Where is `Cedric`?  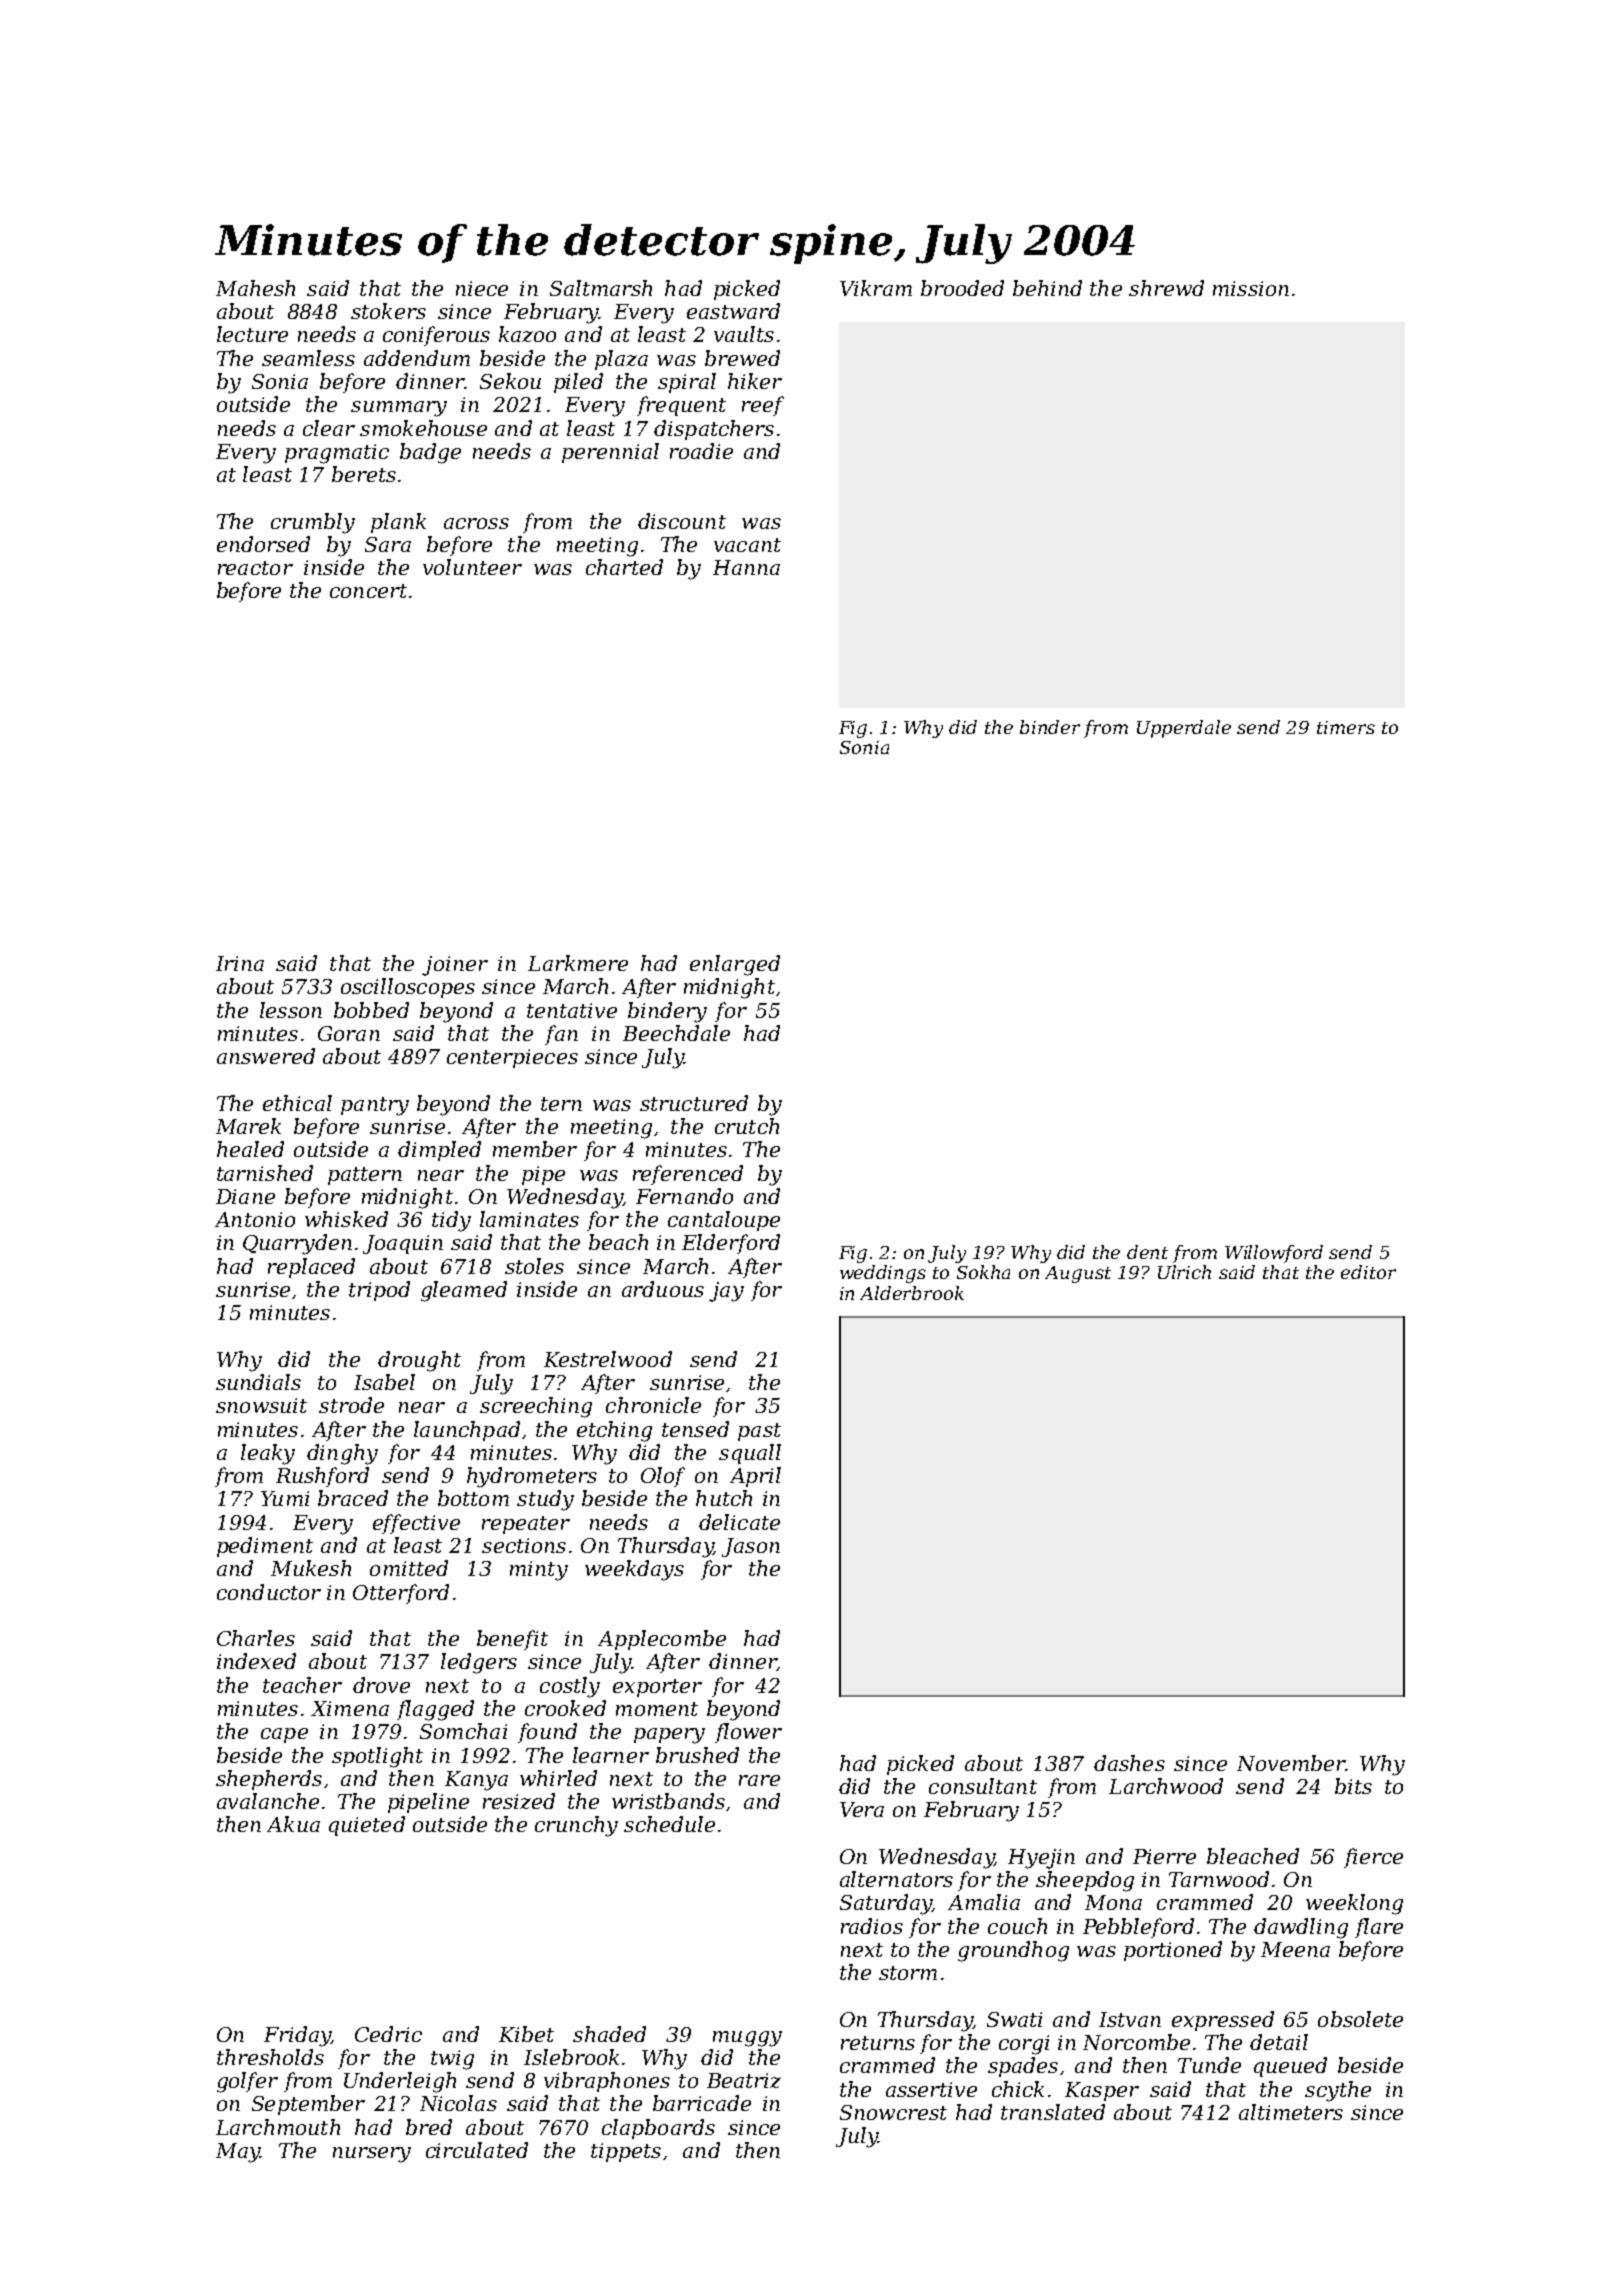
Cedric is located at coordinates (388, 2034).
